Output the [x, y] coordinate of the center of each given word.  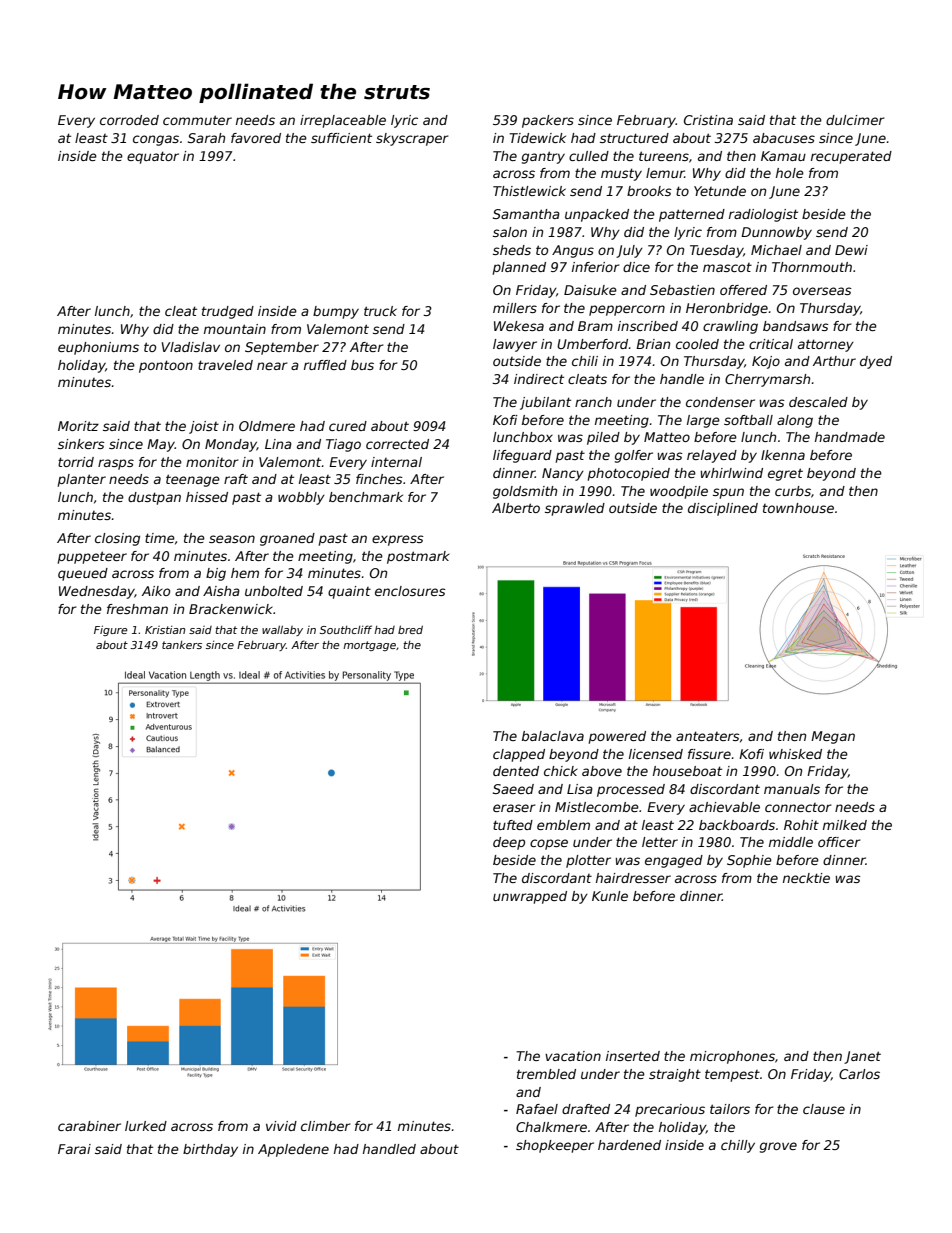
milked [845, 825]
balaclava [553, 736]
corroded [129, 120]
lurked [146, 1126]
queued [83, 574]
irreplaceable [343, 121]
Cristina [708, 120]
